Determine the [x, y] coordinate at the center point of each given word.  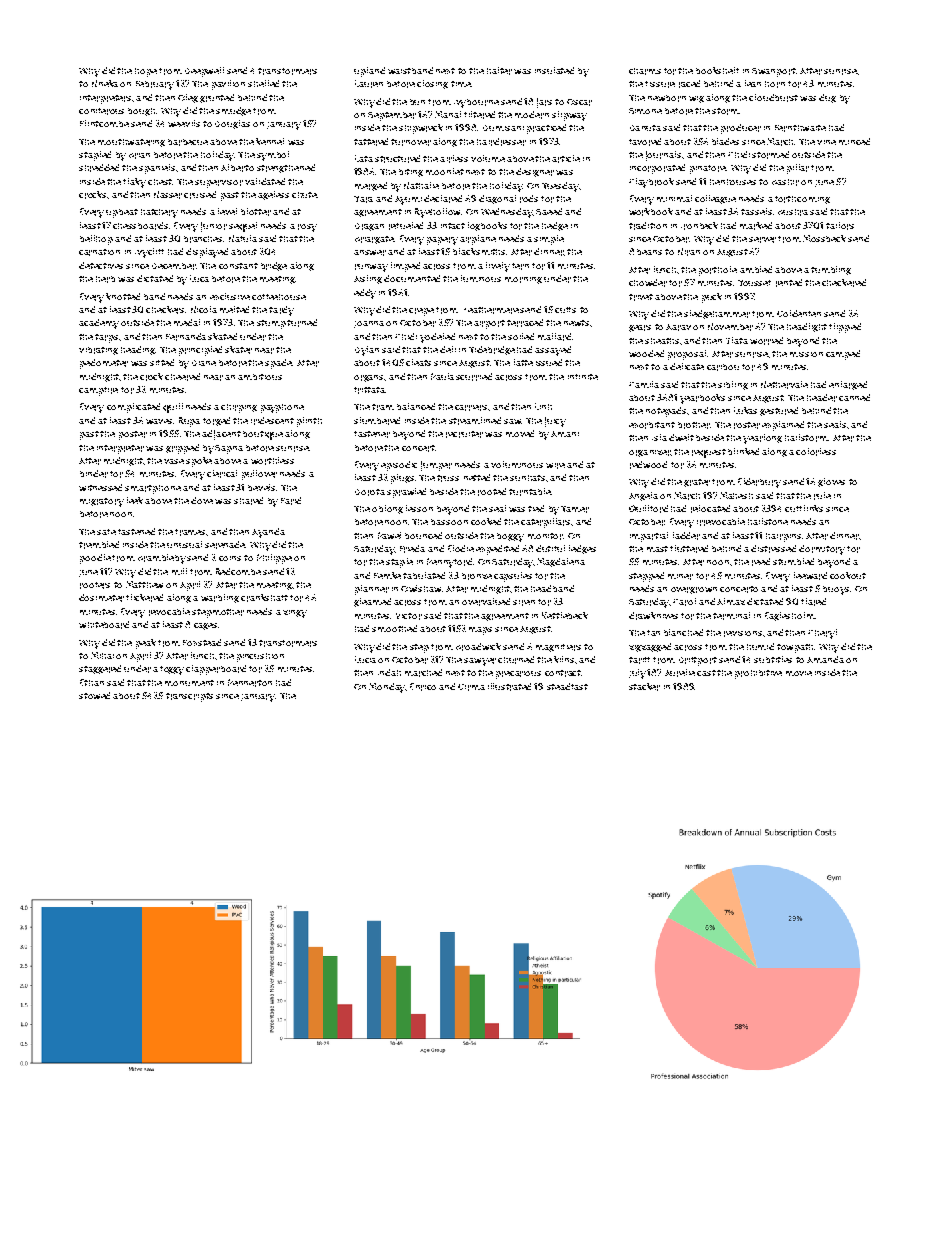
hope [146, 72]
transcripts [189, 697]
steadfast [567, 686]
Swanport [774, 72]
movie [799, 673]
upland [369, 72]
